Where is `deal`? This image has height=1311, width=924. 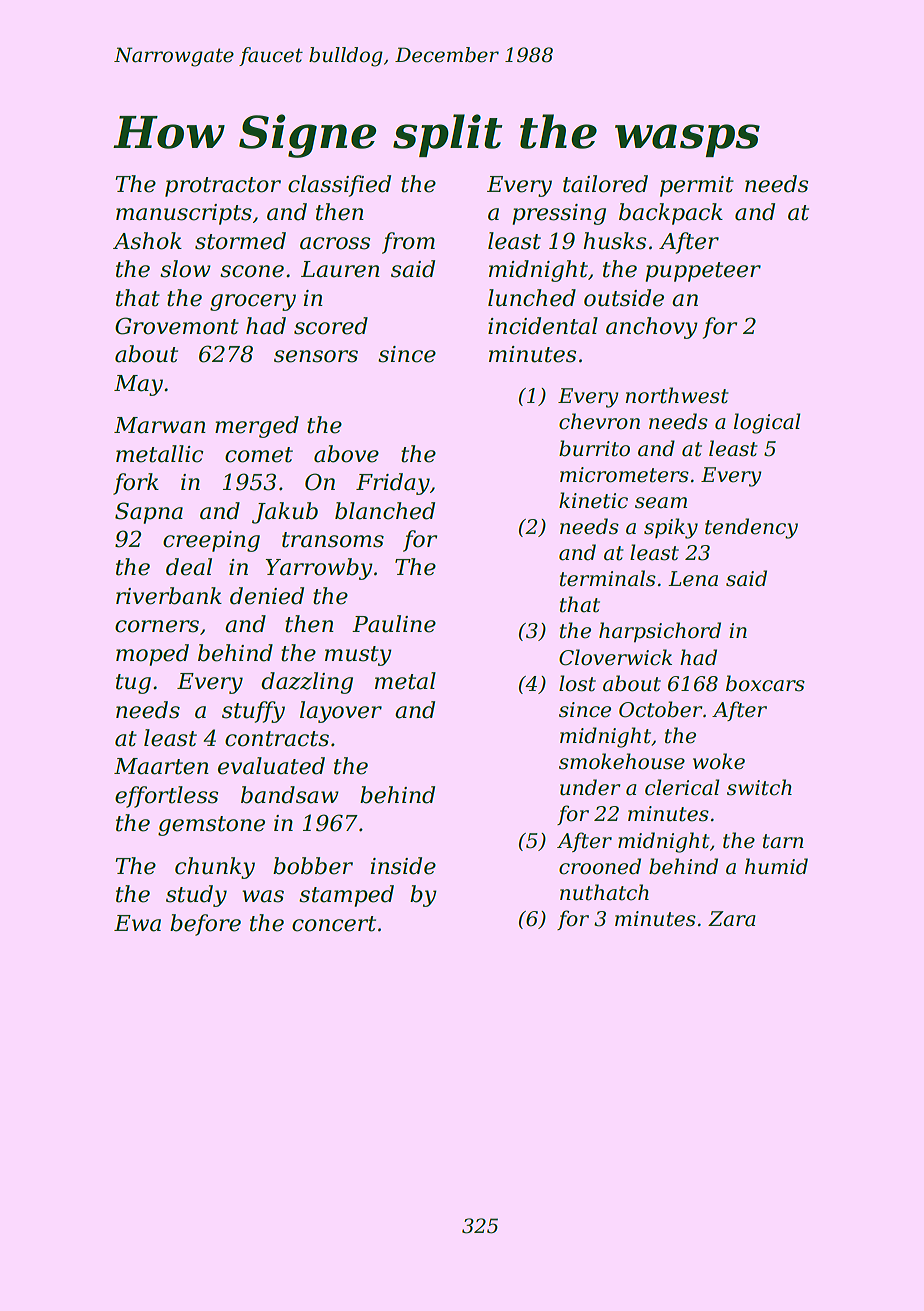
deal is located at coordinates (189, 567).
